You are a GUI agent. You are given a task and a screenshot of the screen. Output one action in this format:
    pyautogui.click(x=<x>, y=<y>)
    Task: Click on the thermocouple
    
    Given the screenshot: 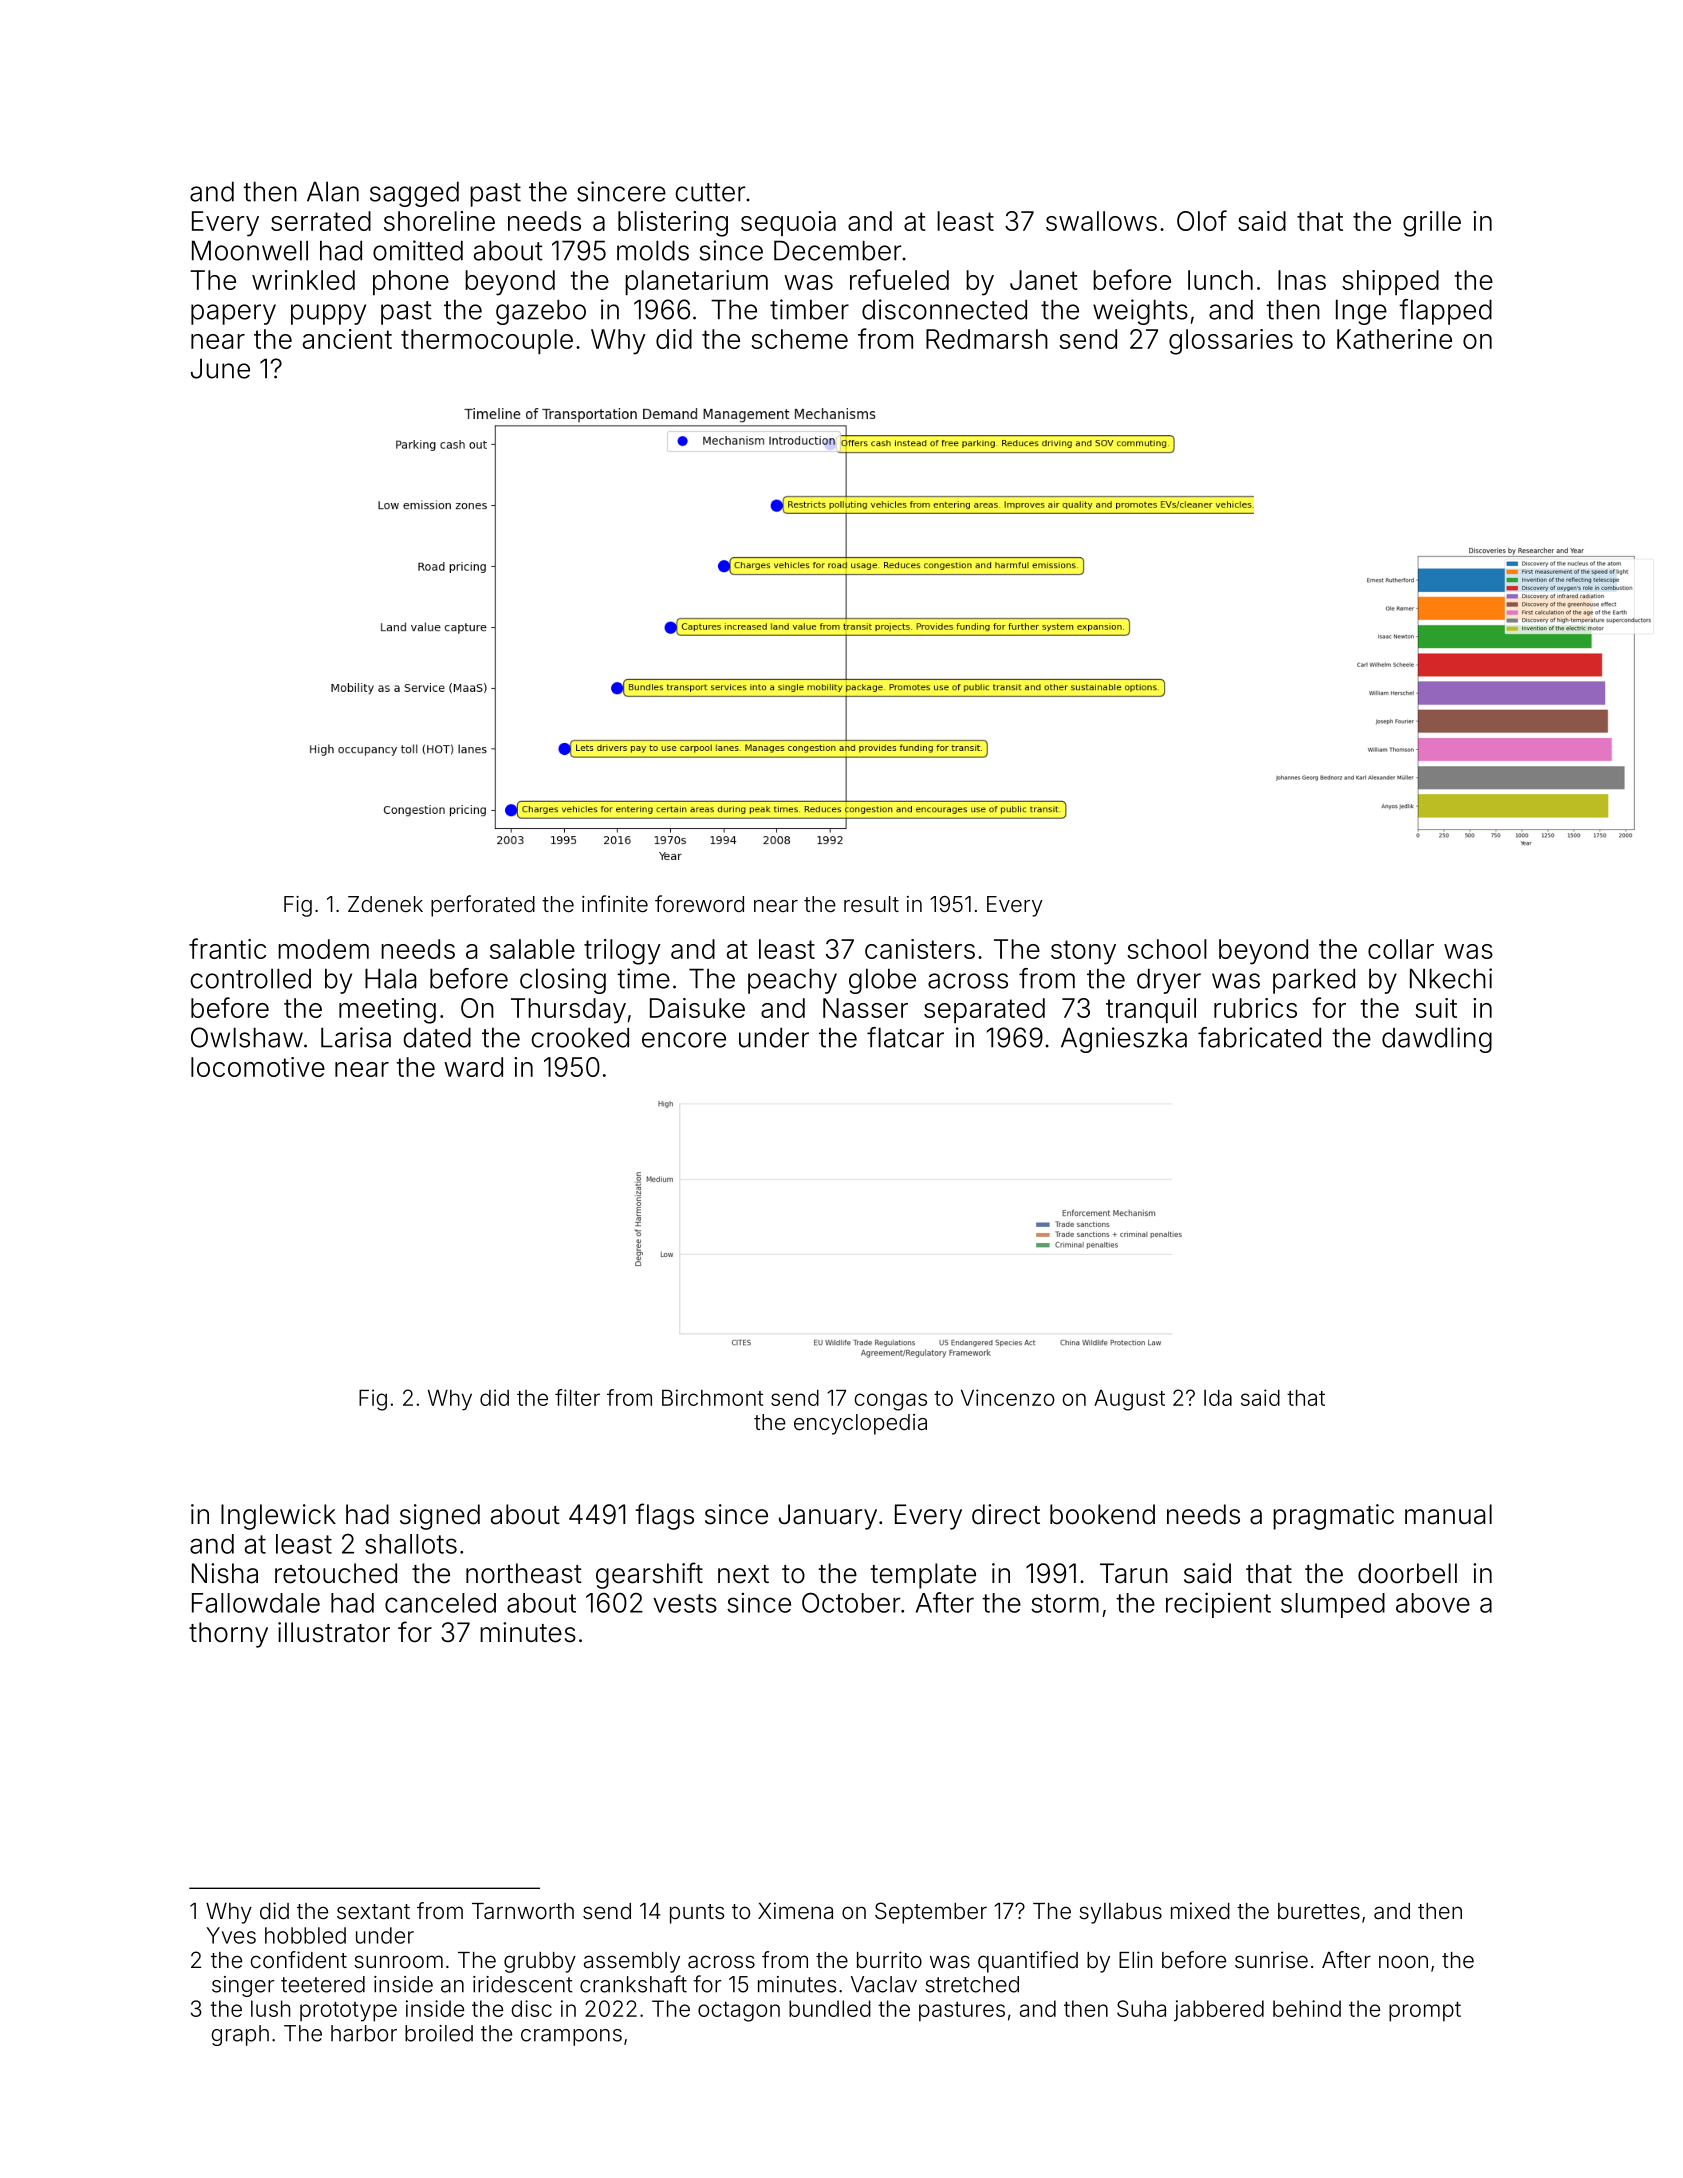 What is the action you would take?
    pyautogui.click(x=487, y=341)
